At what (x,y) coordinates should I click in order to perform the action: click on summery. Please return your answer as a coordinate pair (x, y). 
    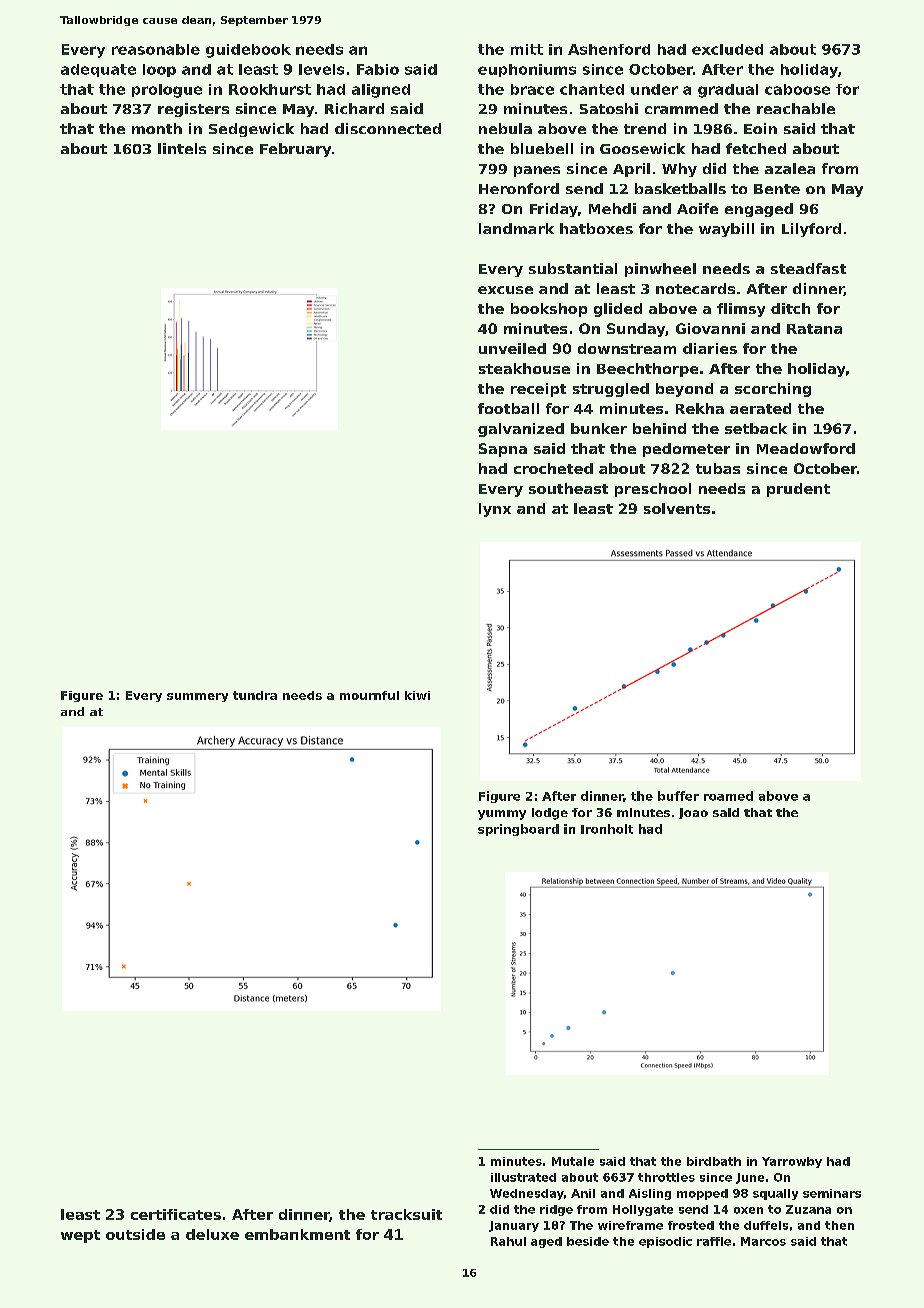
    Looking at the image, I should click on (197, 697).
